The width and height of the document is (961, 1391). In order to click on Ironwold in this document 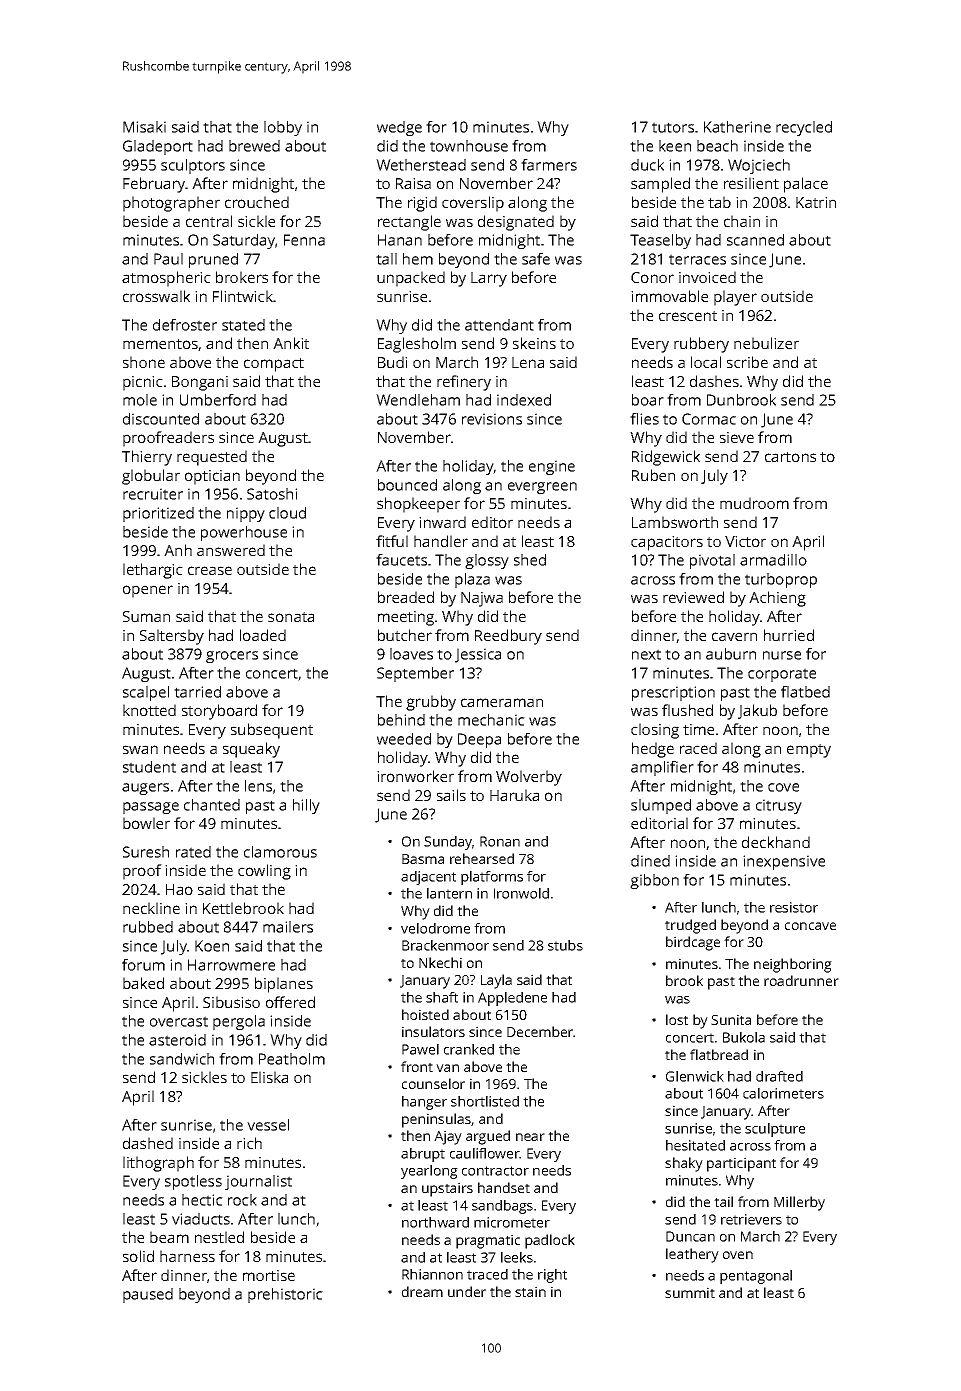, I will do `click(521, 893)`.
